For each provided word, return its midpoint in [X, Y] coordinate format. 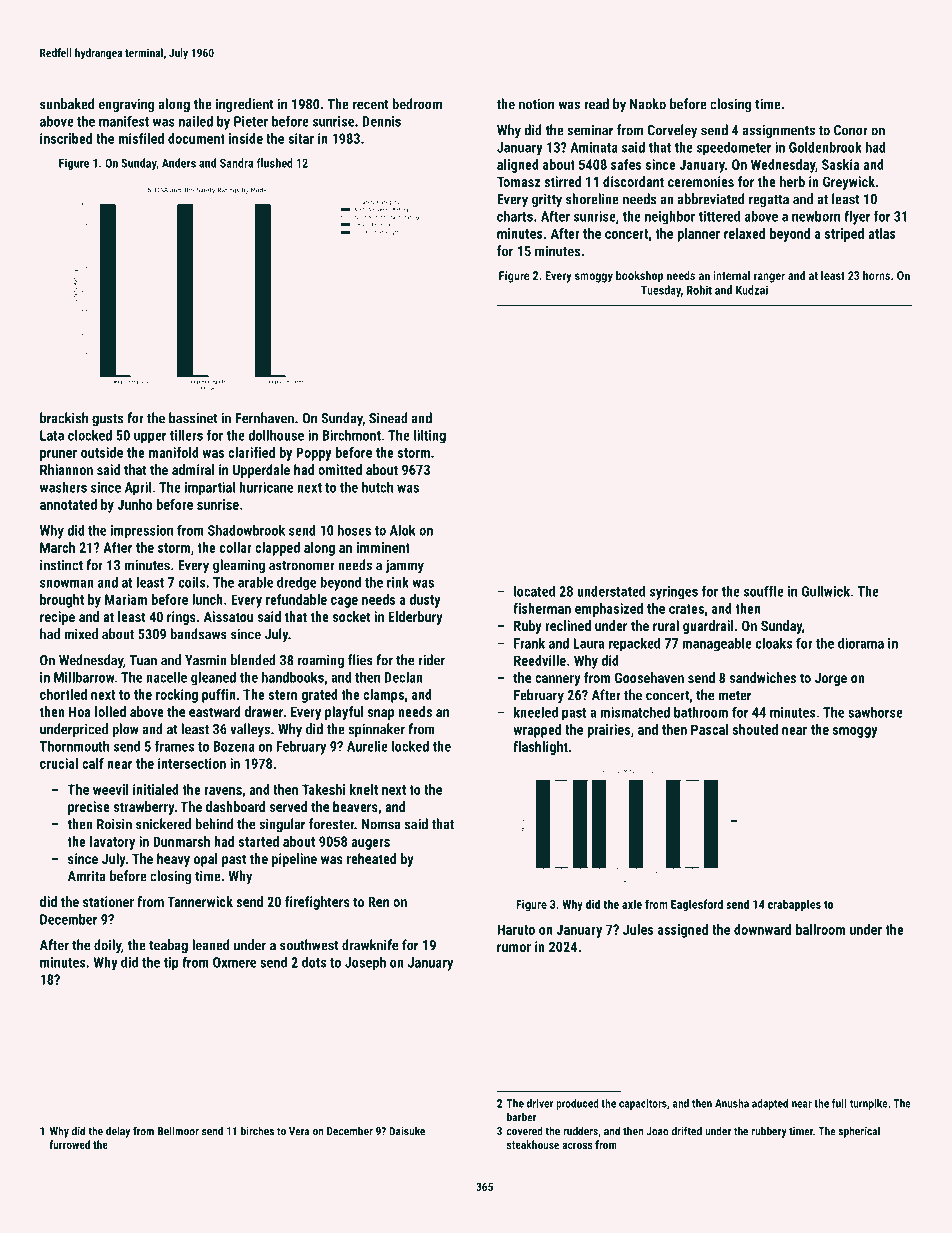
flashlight [540, 748]
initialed [156, 789]
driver [540, 1103]
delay [118, 1132]
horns [876, 275]
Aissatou [228, 616]
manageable [717, 644]
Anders [179, 163]
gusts [107, 420]
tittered [719, 216]
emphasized [609, 610]
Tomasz [518, 181]
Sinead [388, 418]
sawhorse [875, 712]
